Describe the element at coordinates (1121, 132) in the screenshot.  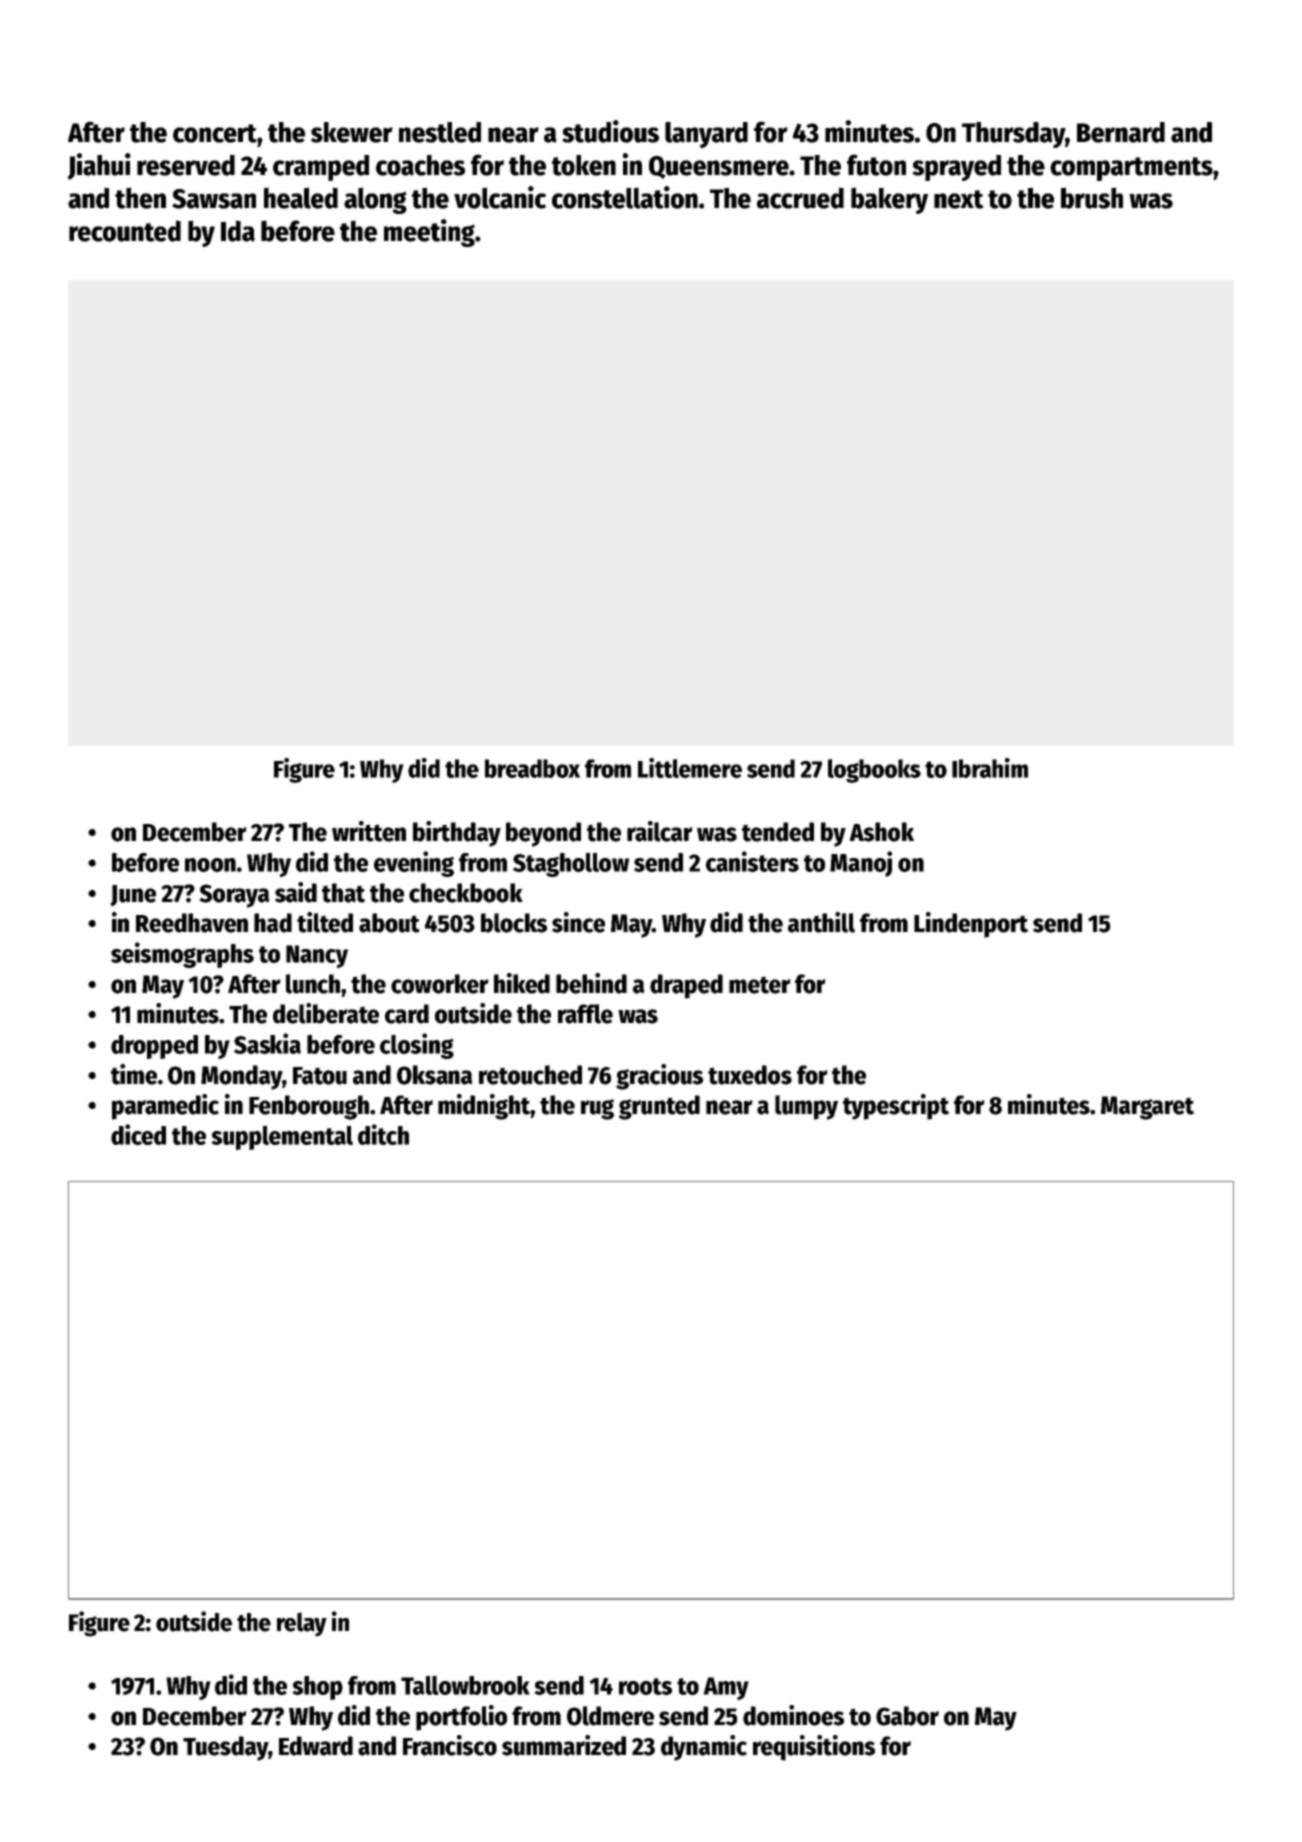
I see `Bernard` at that location.
